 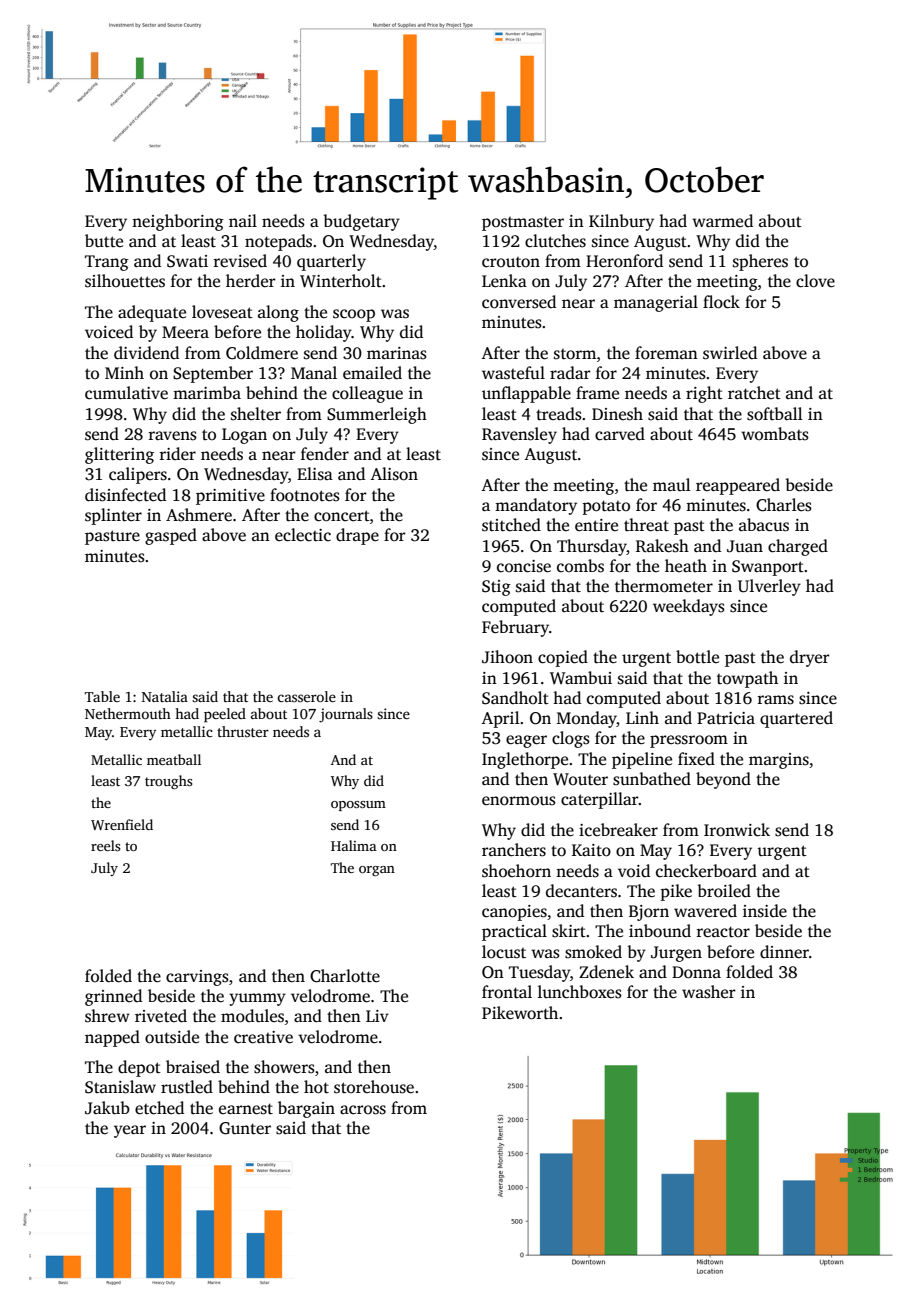 I want to click on shelter, so click(x=256, y=414).
